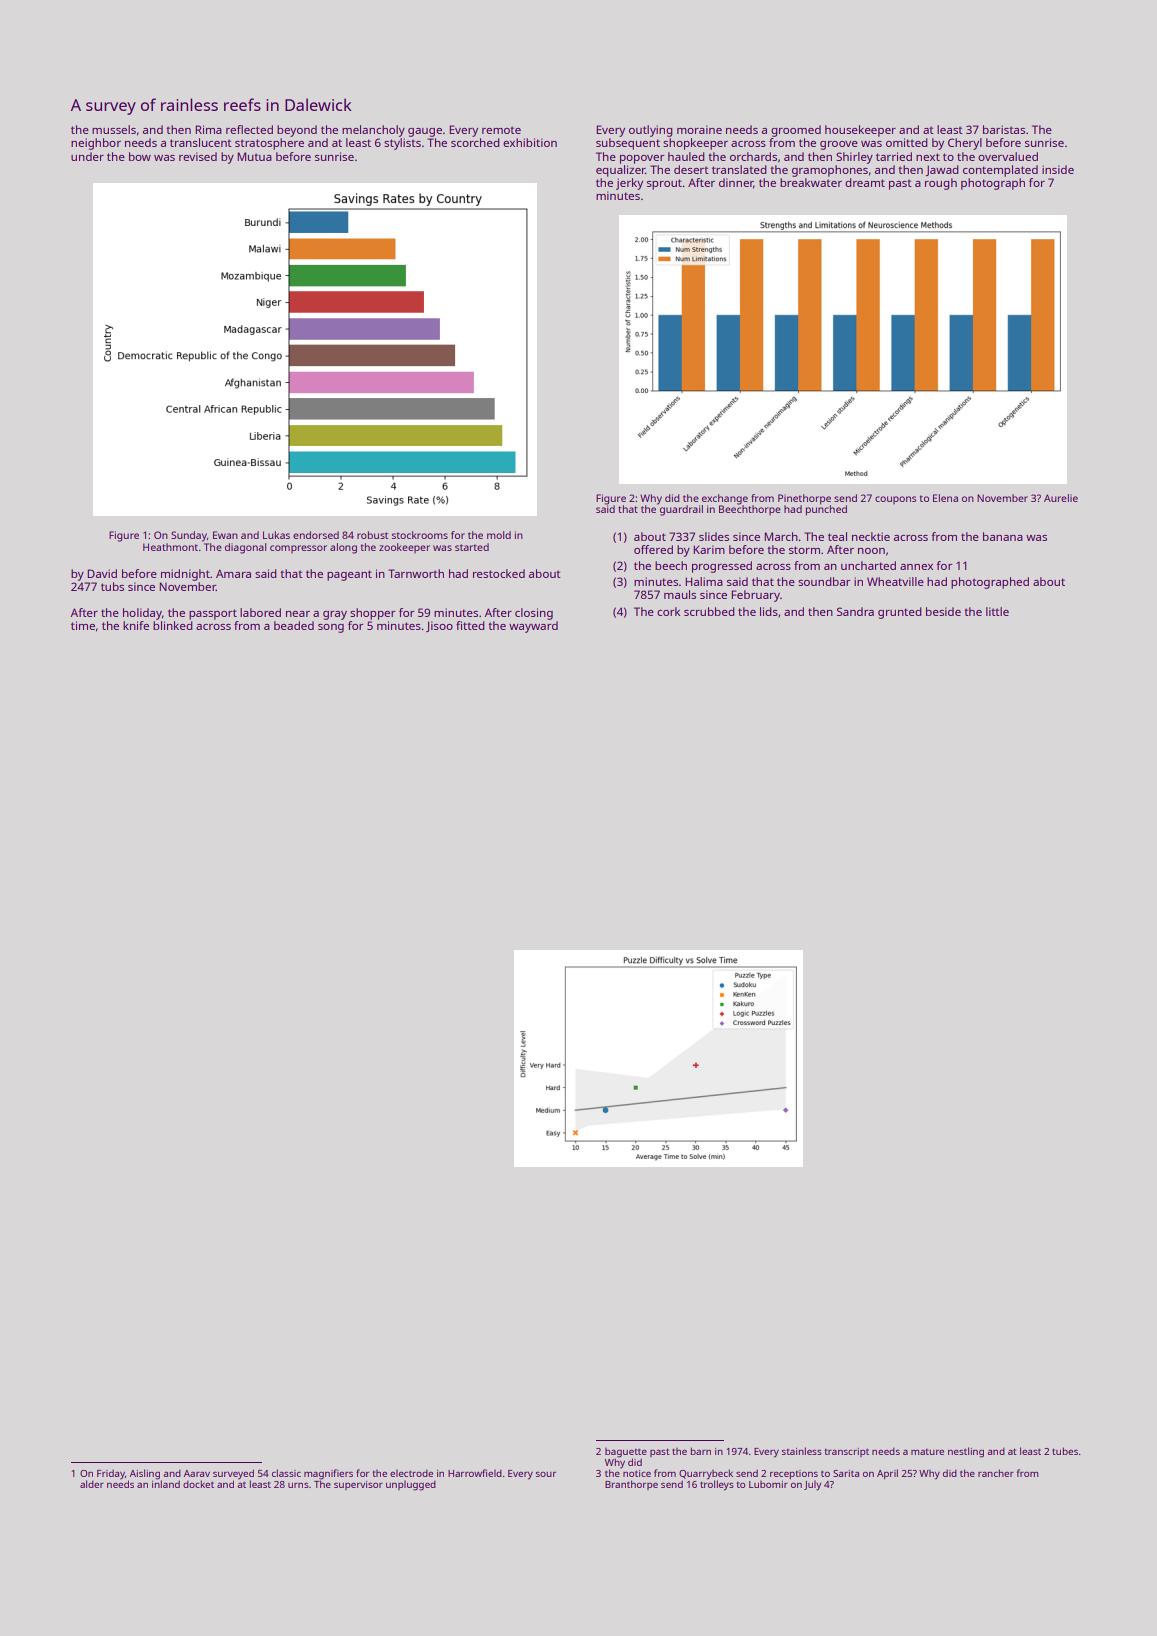 This screenshot has height=1636, width=1157. What do you see at coordinates (173, 625) in the screenshot?
I see `blinked` at bounding box center [173, 625].
